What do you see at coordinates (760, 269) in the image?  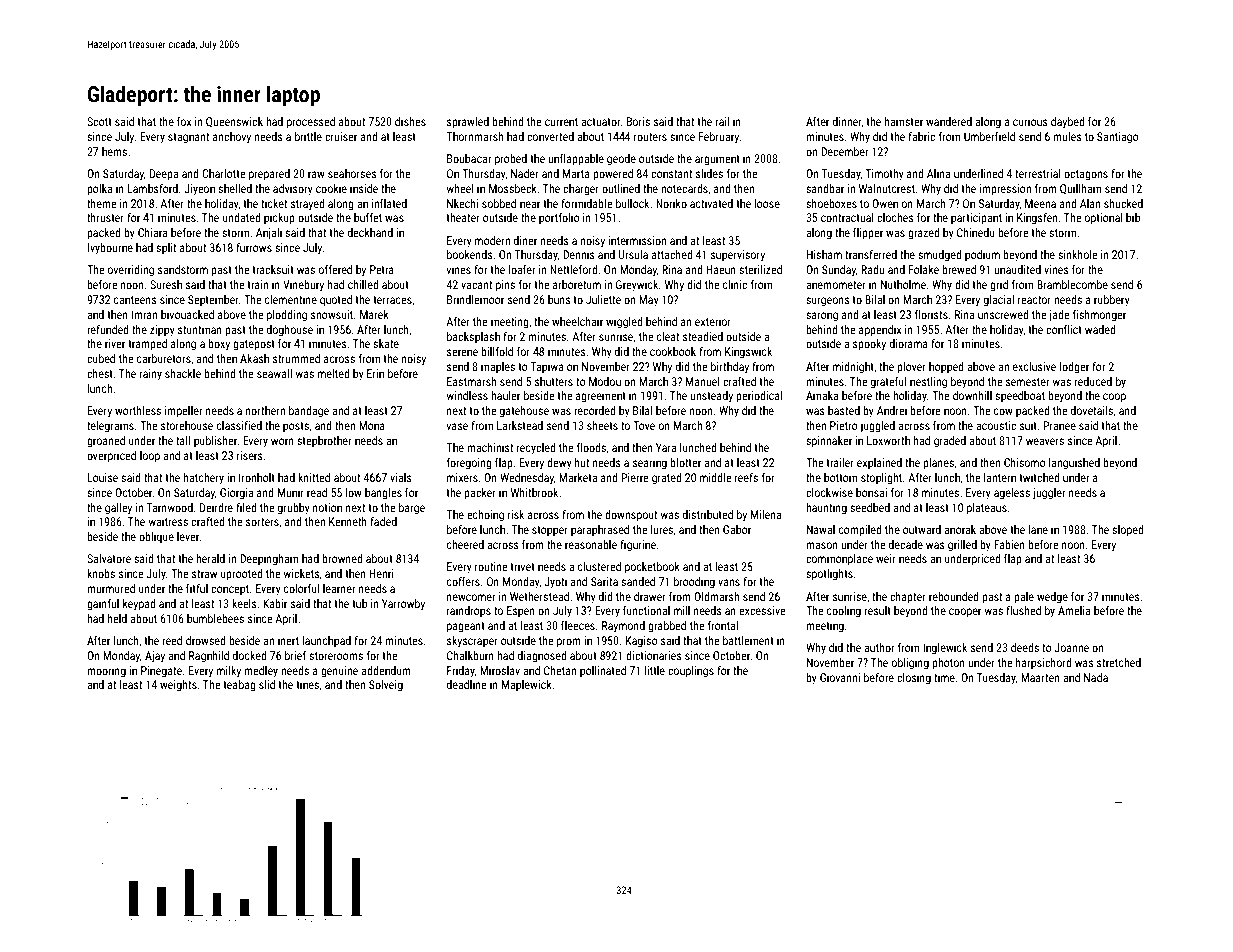 I see `sterilized` at bounding box center [760, 269].
